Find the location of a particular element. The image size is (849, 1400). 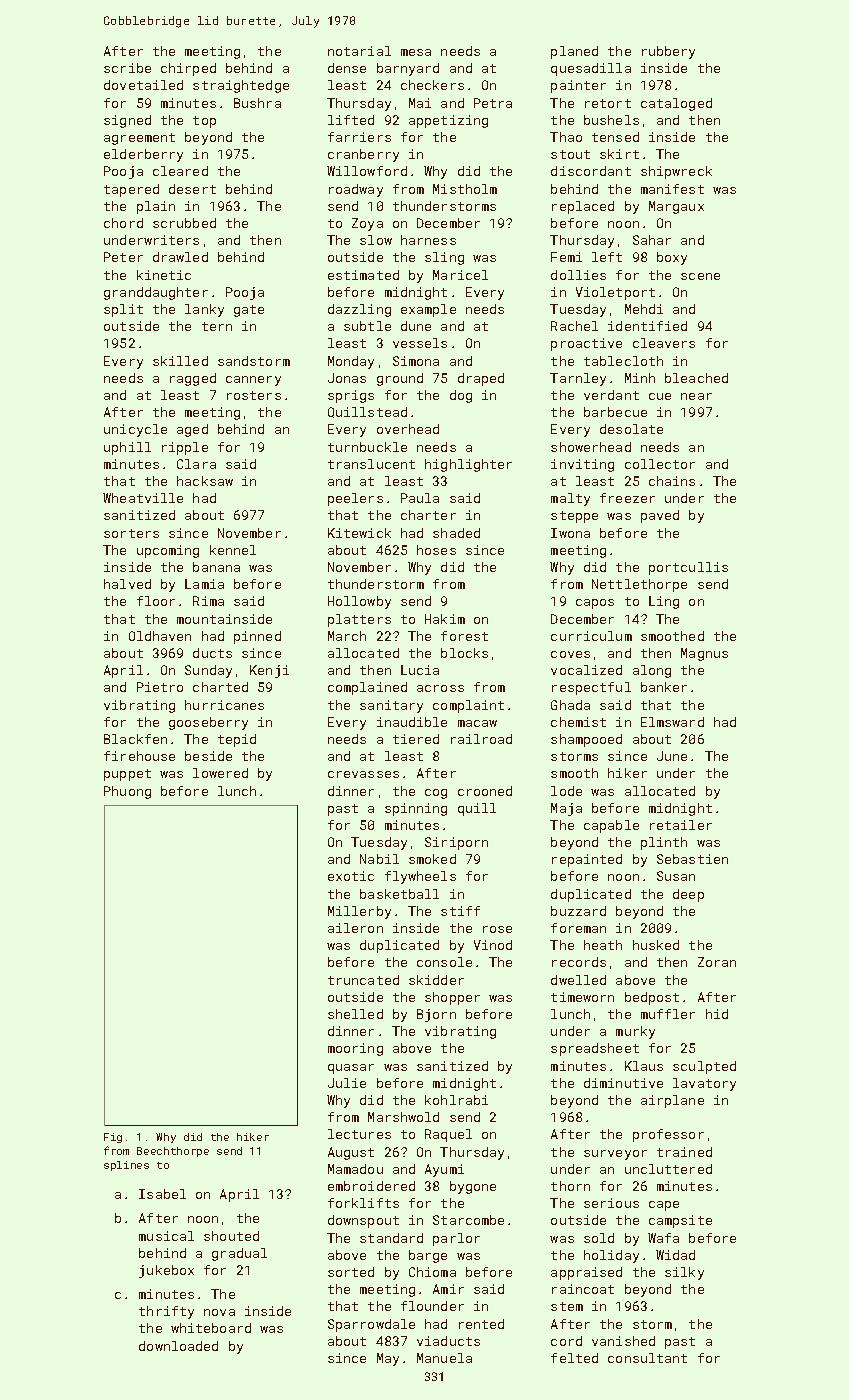

agreement is located at coordinates (139, 139).
